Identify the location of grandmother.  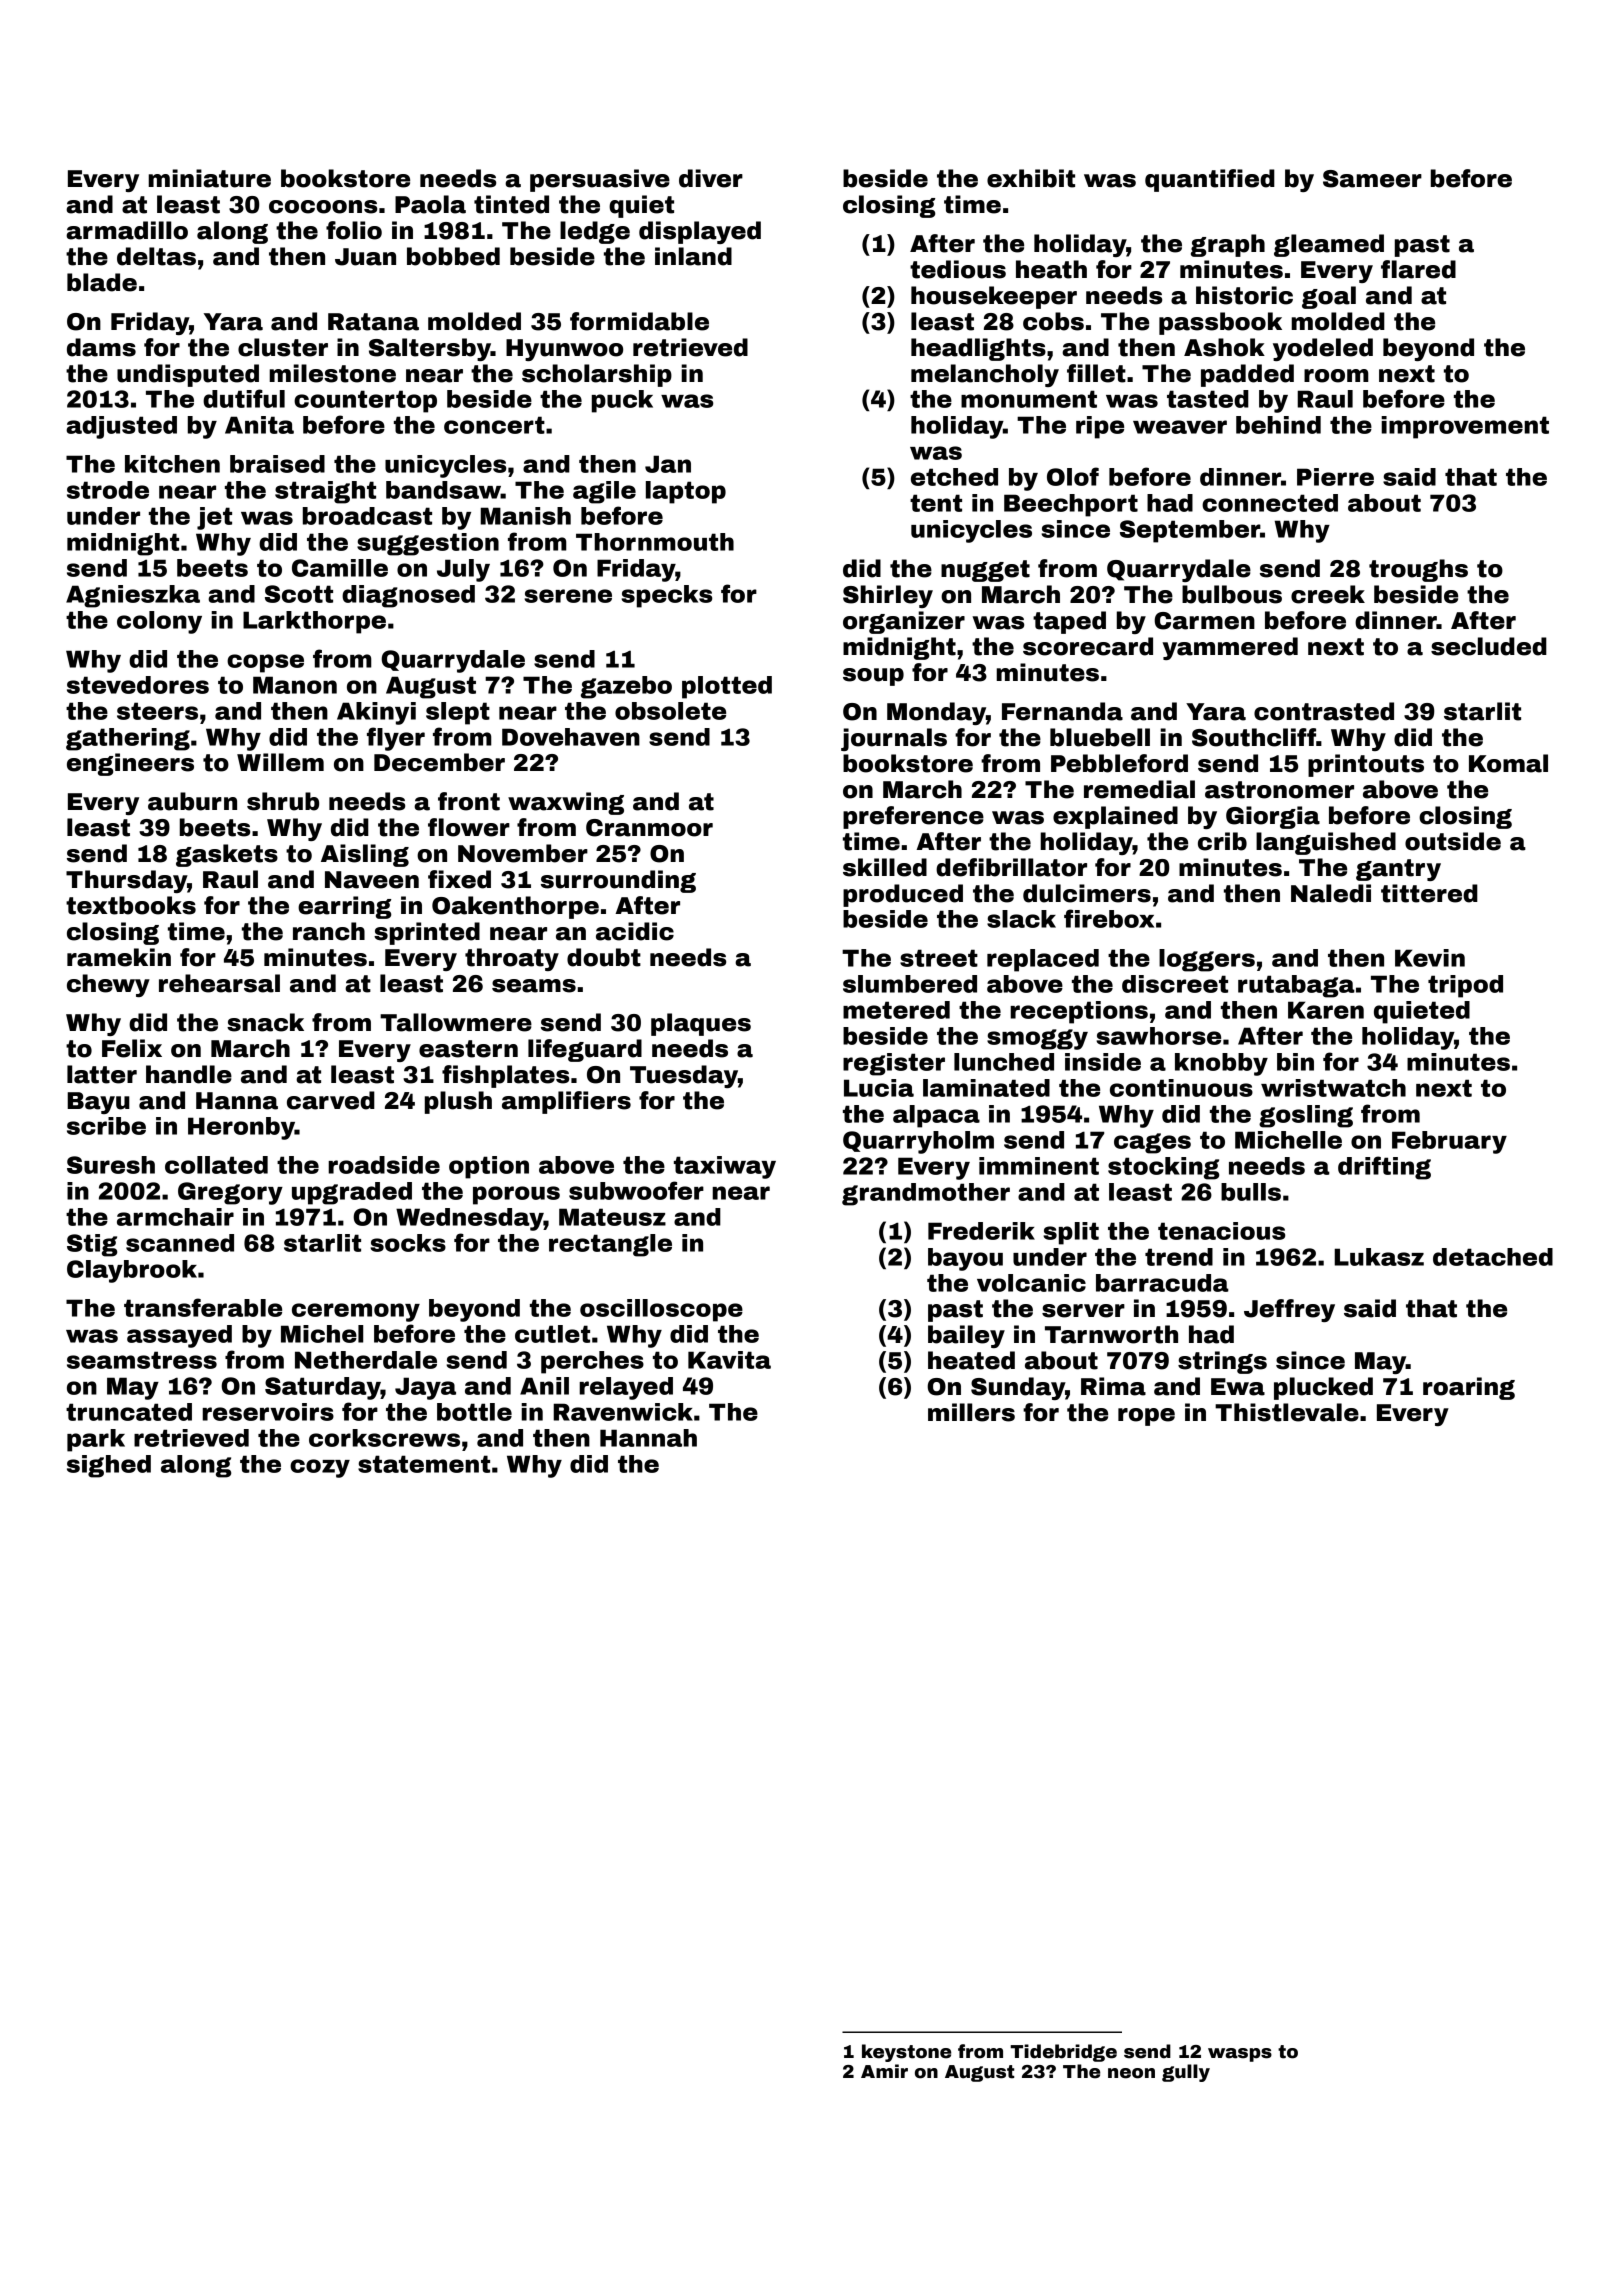
(926, 1194).
